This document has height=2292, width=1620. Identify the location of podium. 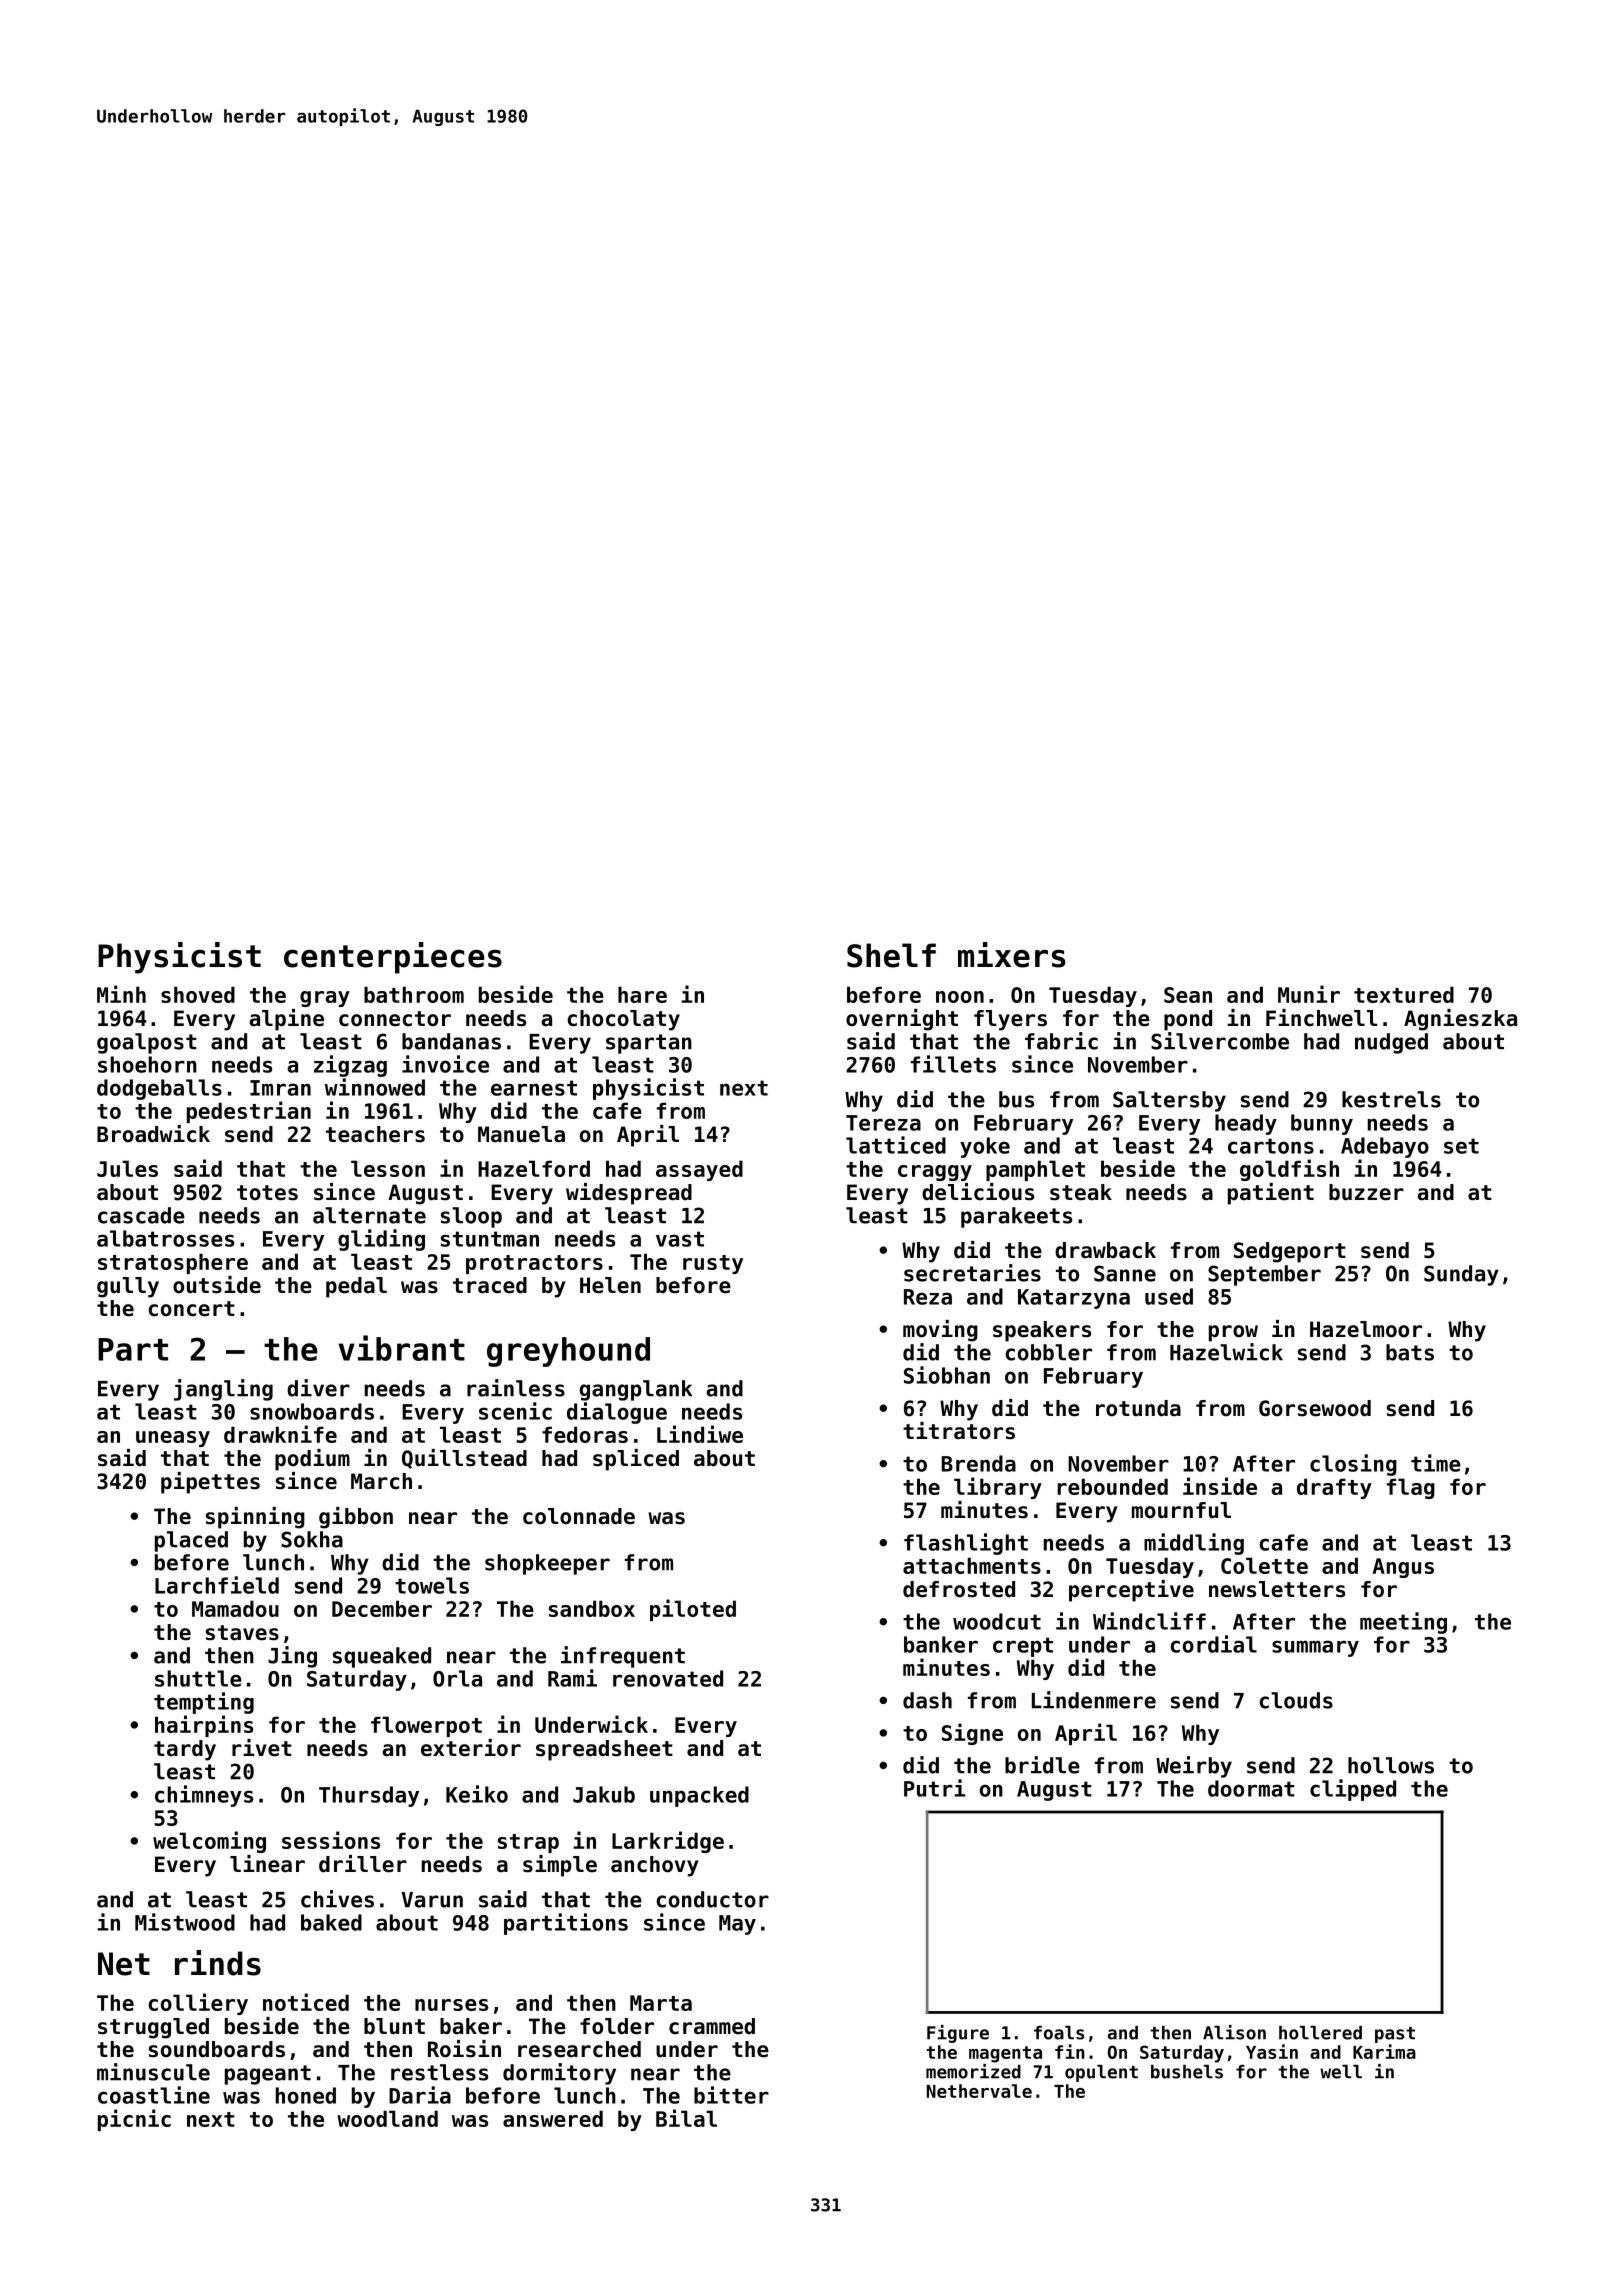
(312, 1460).
